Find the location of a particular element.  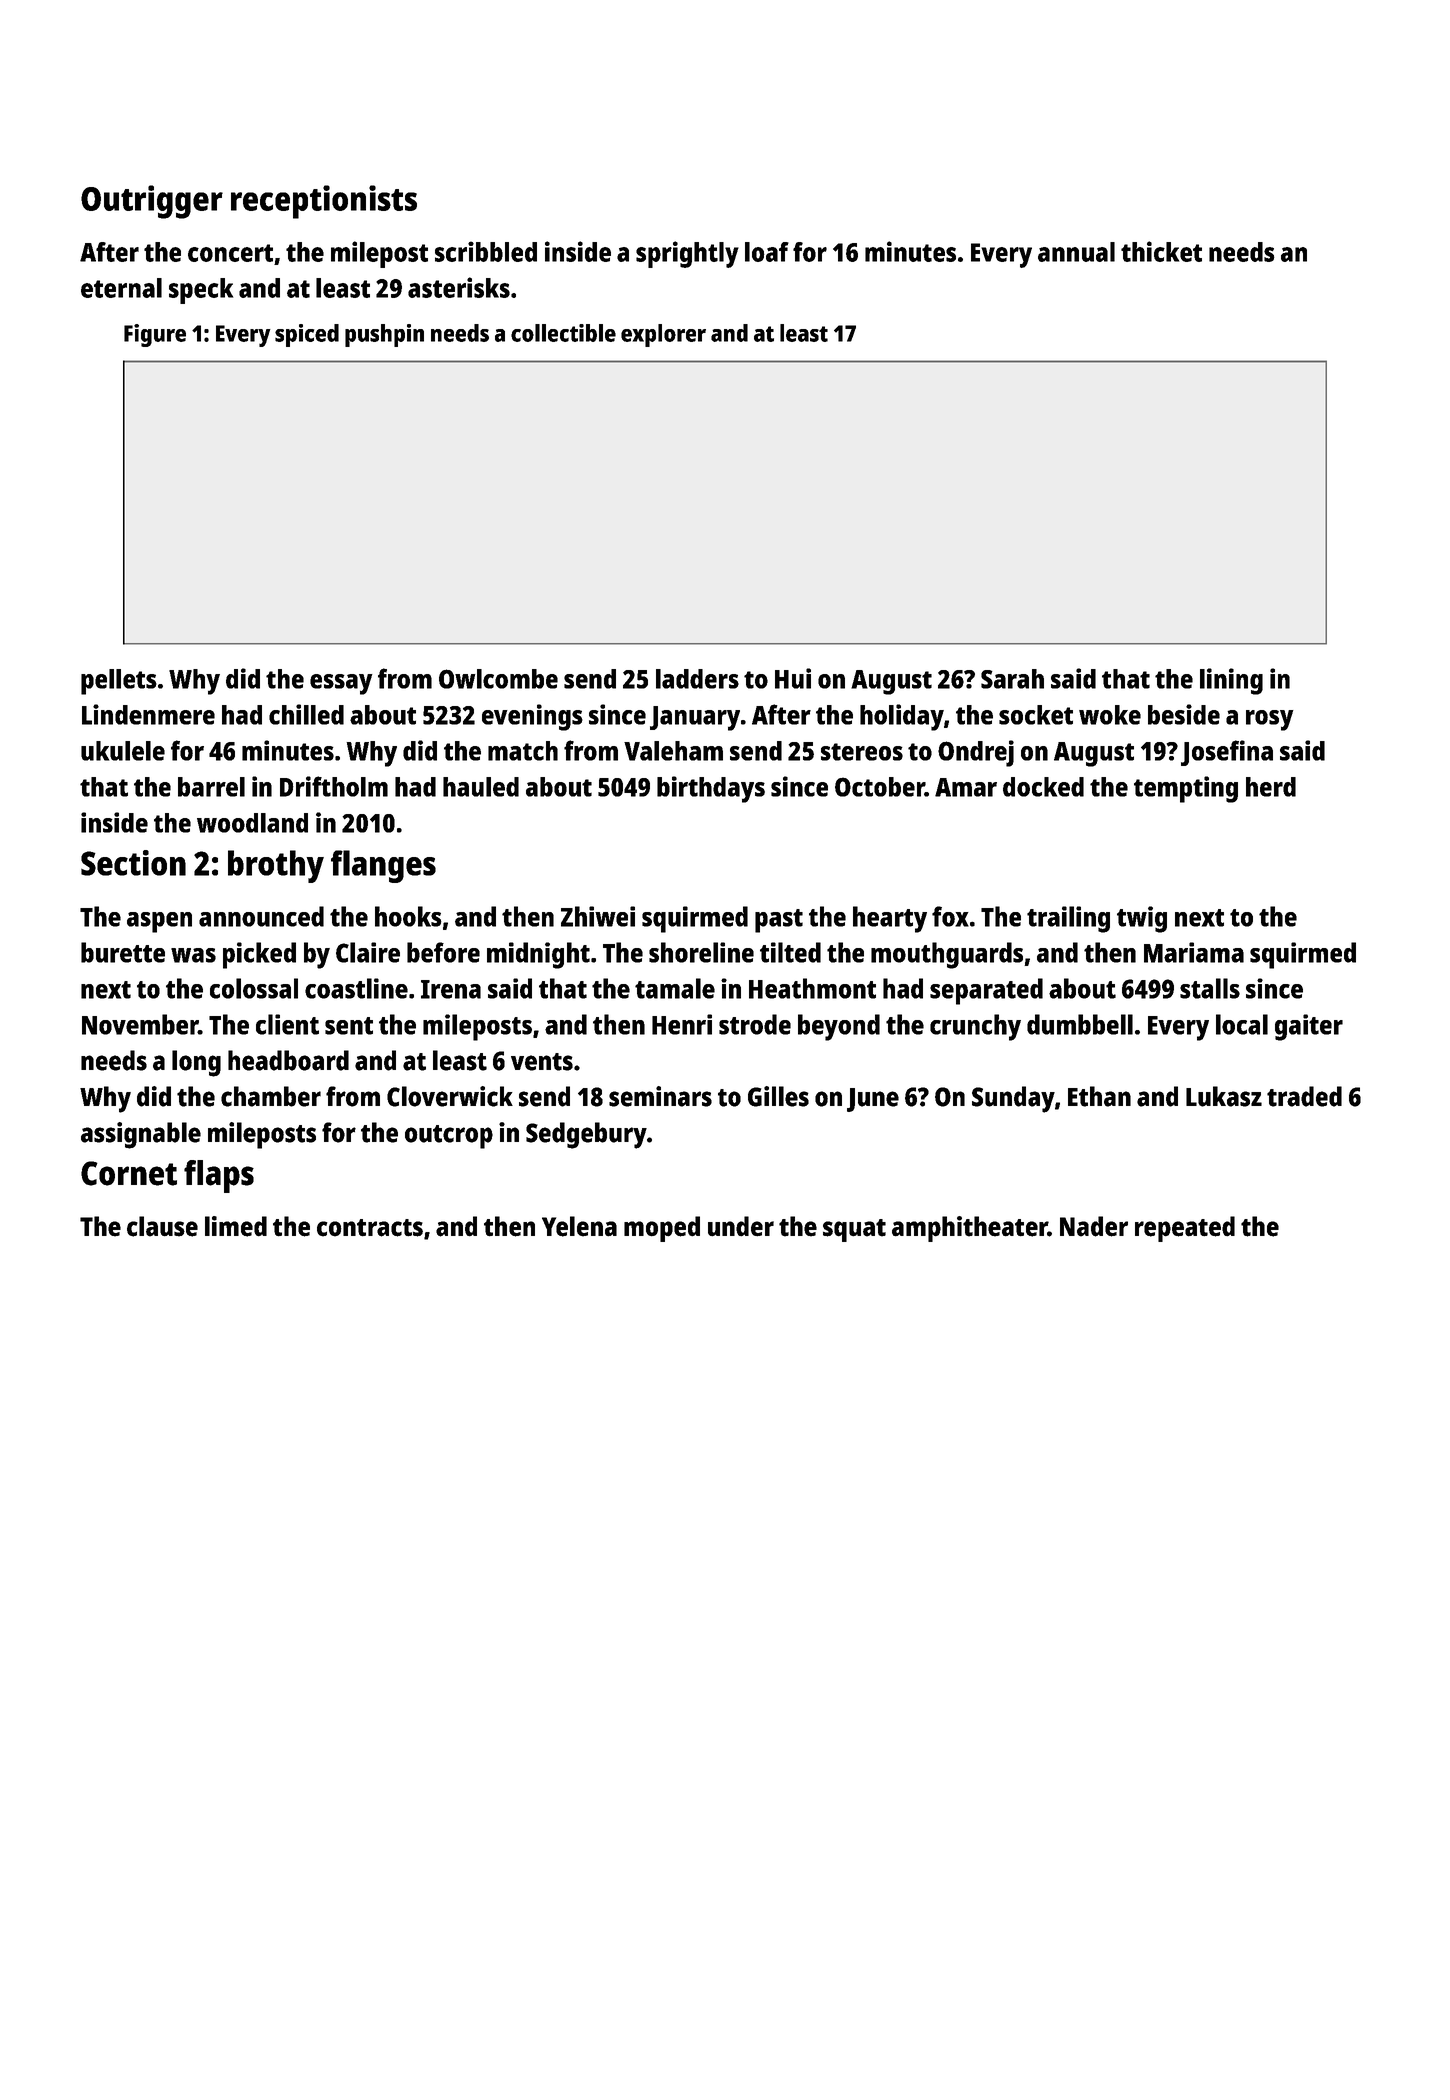

repeated is located at coordinates (1185, 1229).
